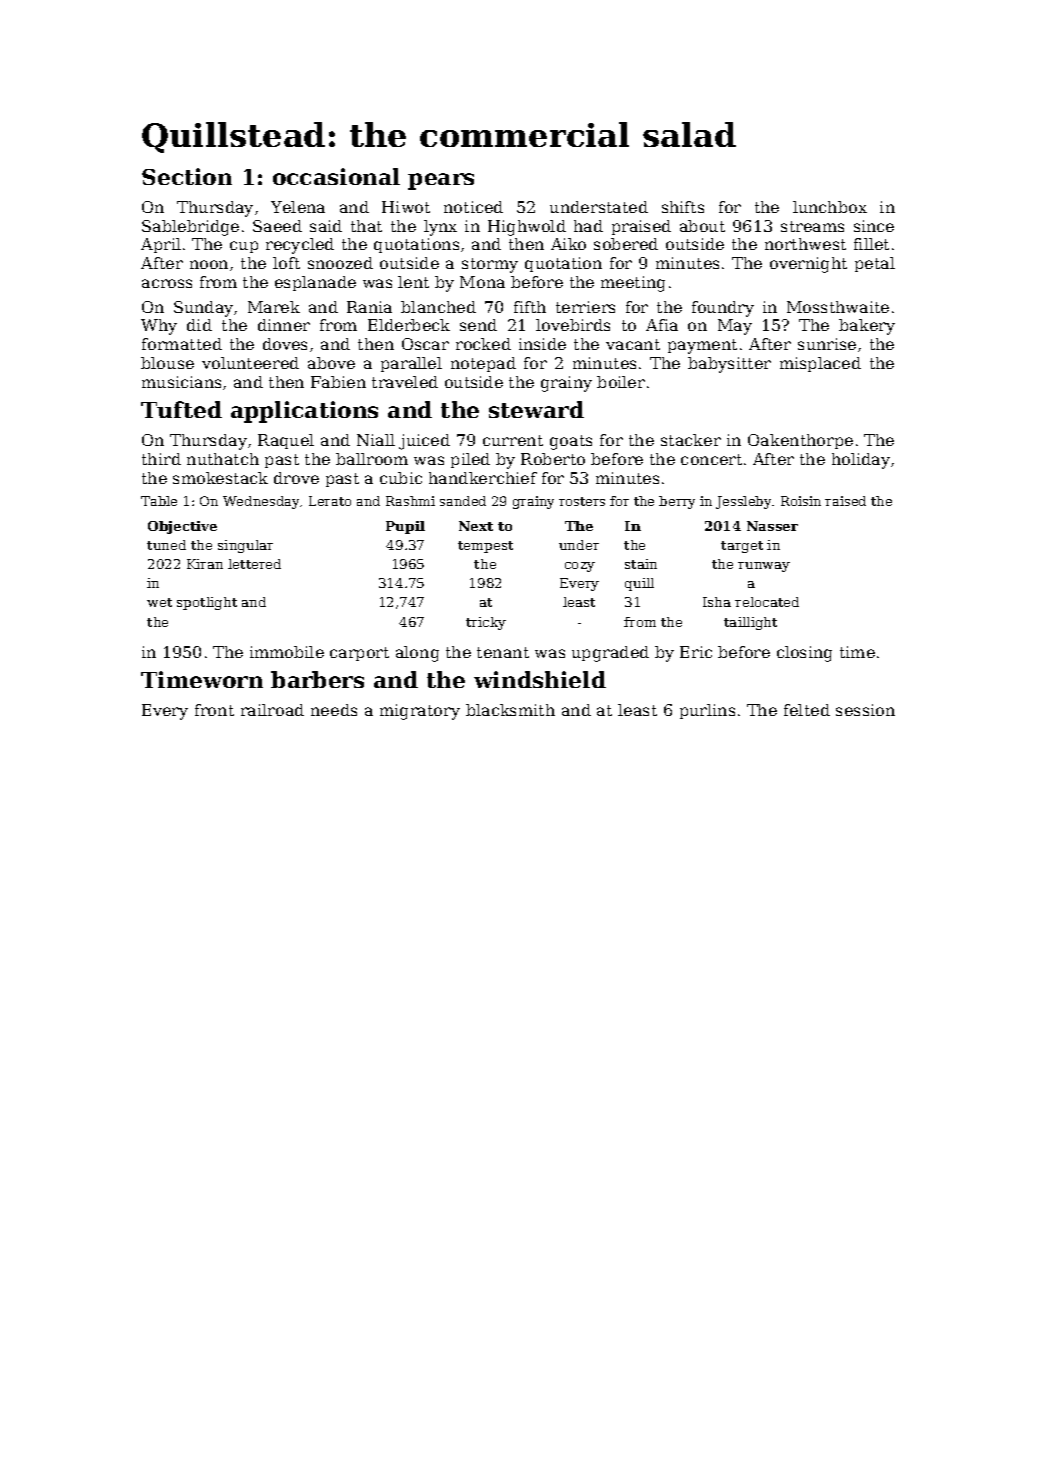  What do you see at coordinates (838, 307) in the image?
I see `Mossthwaite` at bounding box center [838, 307].
